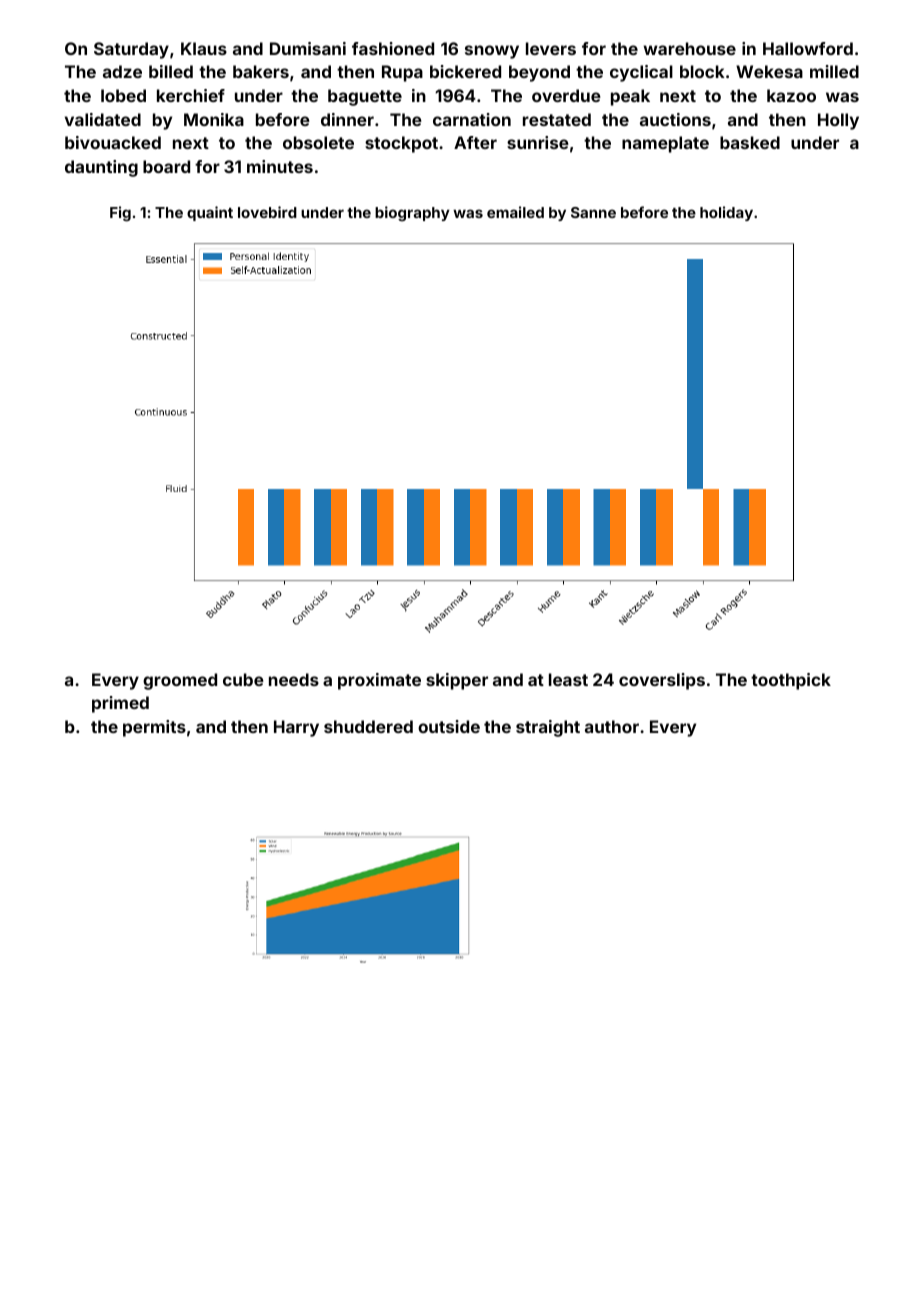 This page has height=1308, width=924. What do you see at coordinates (267, 212) in the page?
I see `lovebird` at bounding box center [267, 212].
